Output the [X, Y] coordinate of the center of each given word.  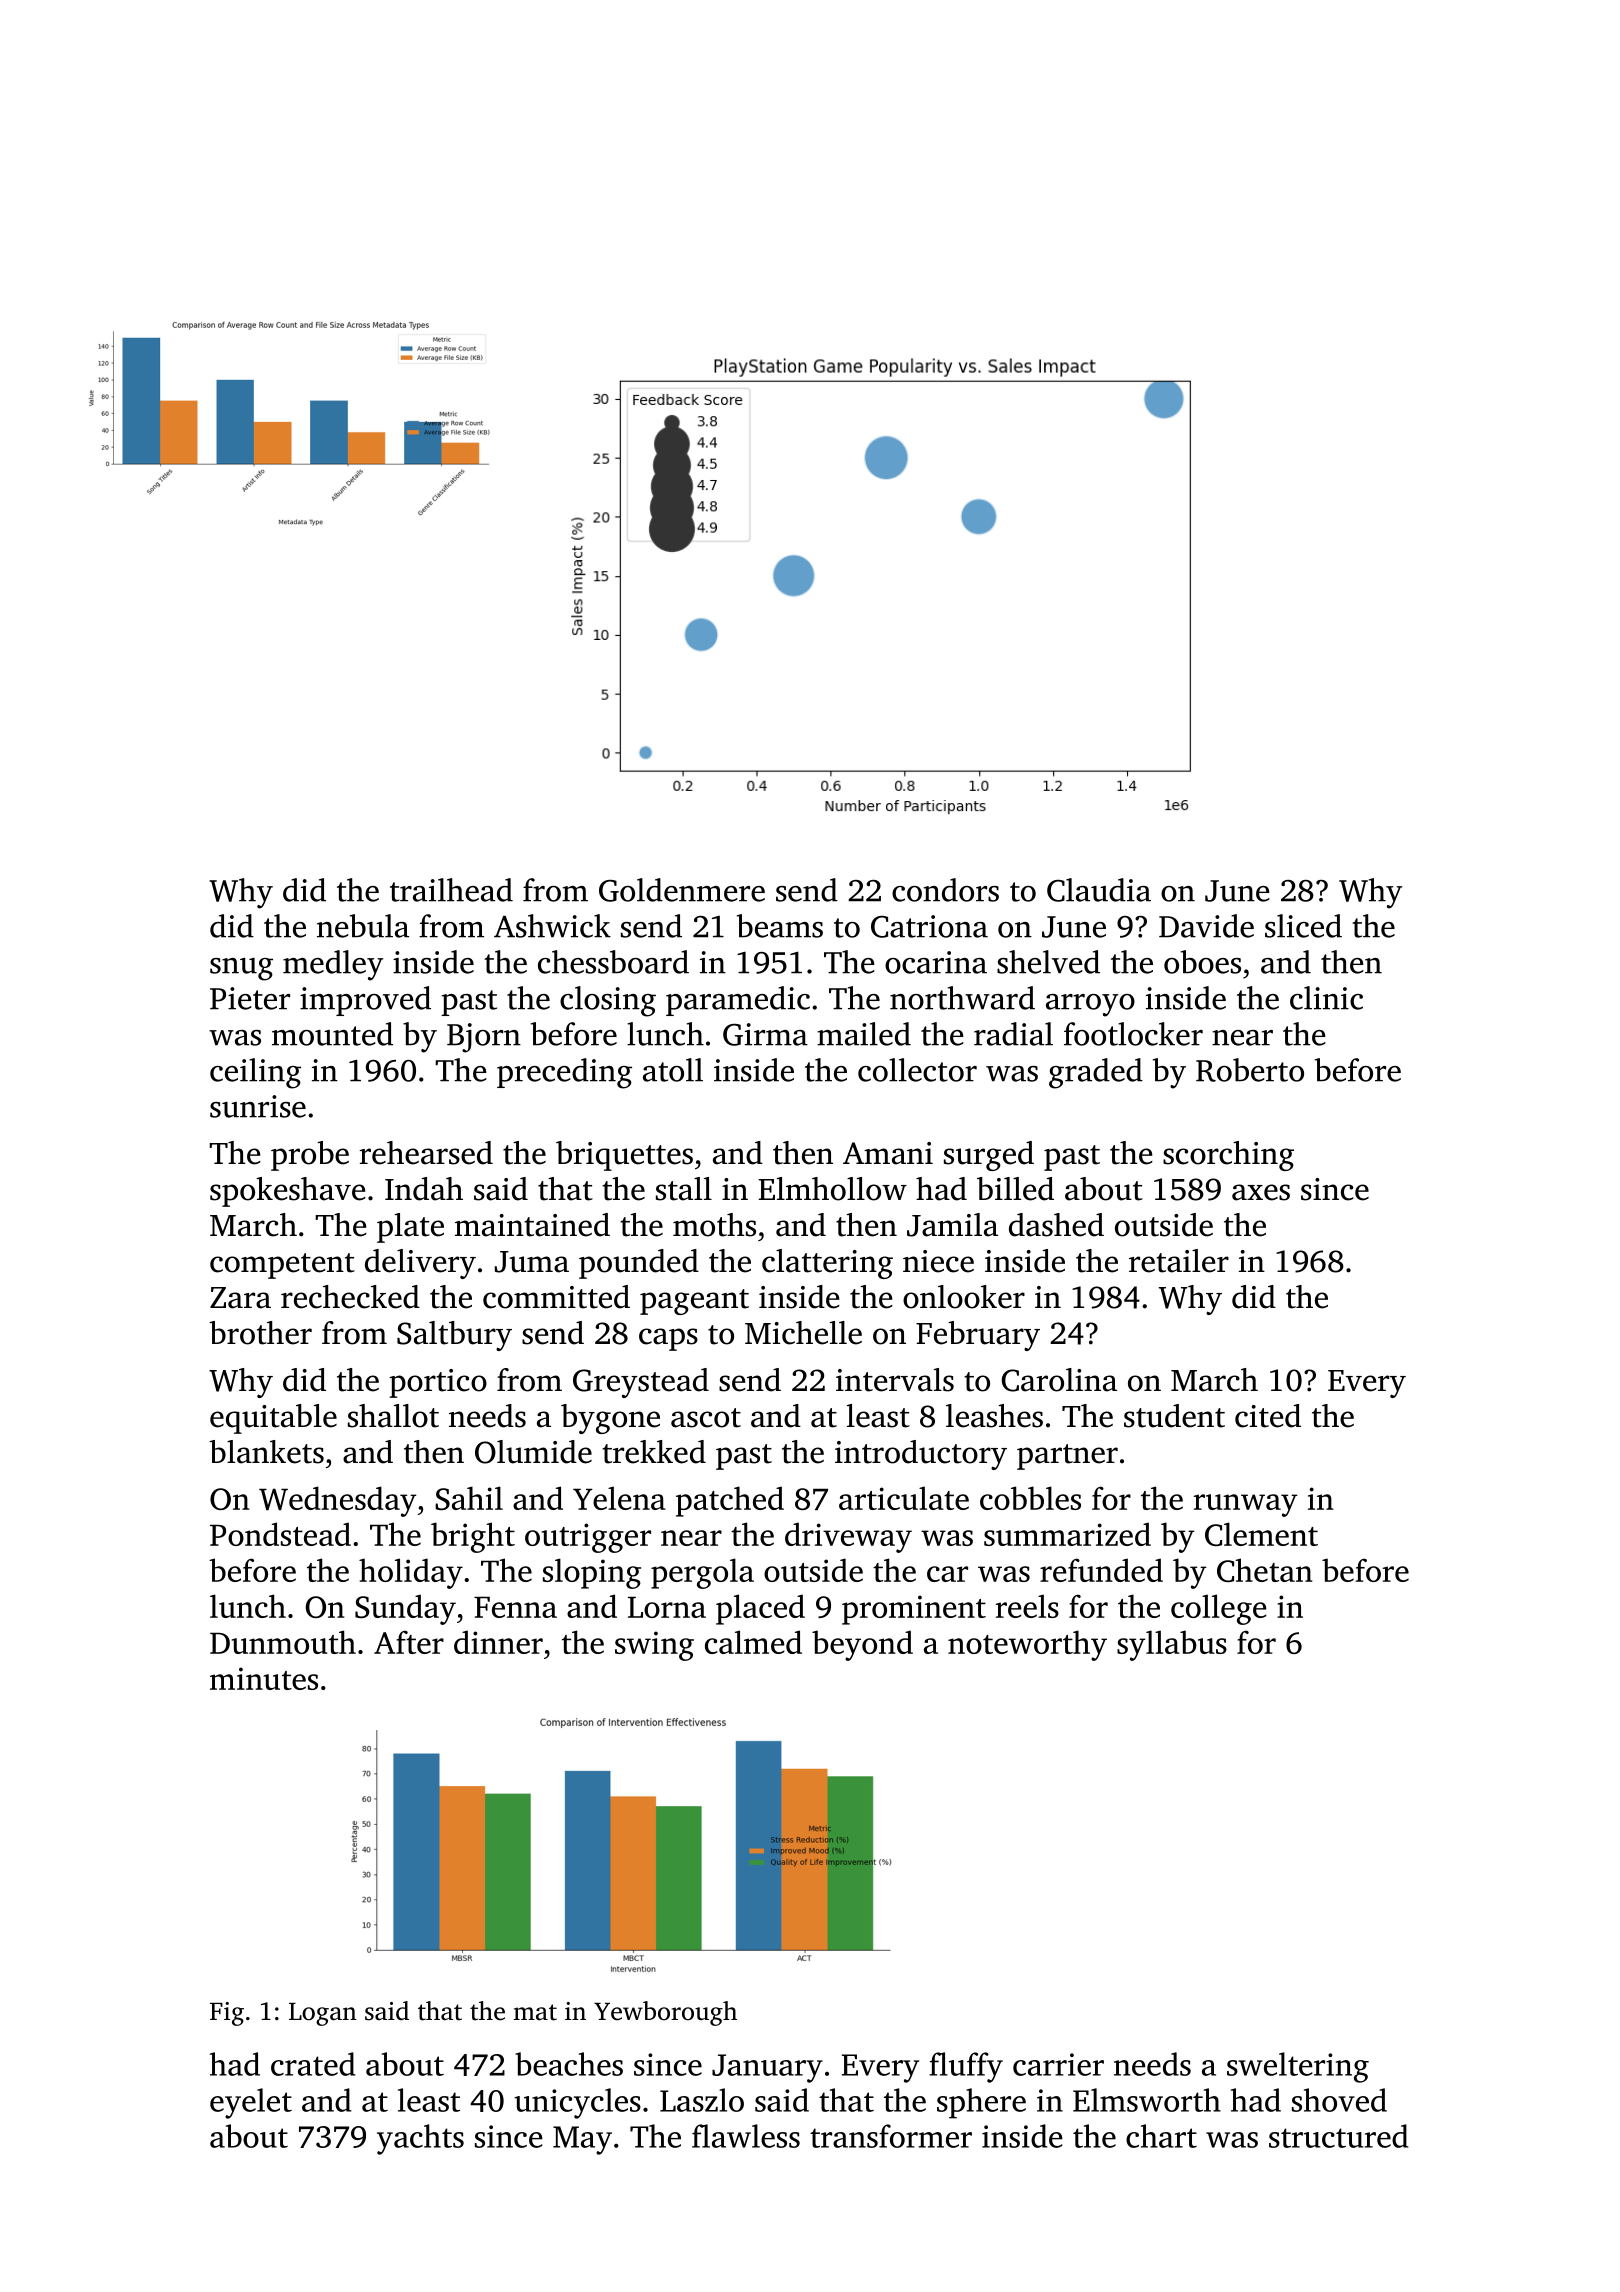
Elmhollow [833, 1189]
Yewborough [665, 2013]
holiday [411, 1573]
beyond [862, 1645]
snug [241, 969]
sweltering [1298, 2067]
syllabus [1172, 1645]
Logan [323, 2014]
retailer [1179, 1261]
